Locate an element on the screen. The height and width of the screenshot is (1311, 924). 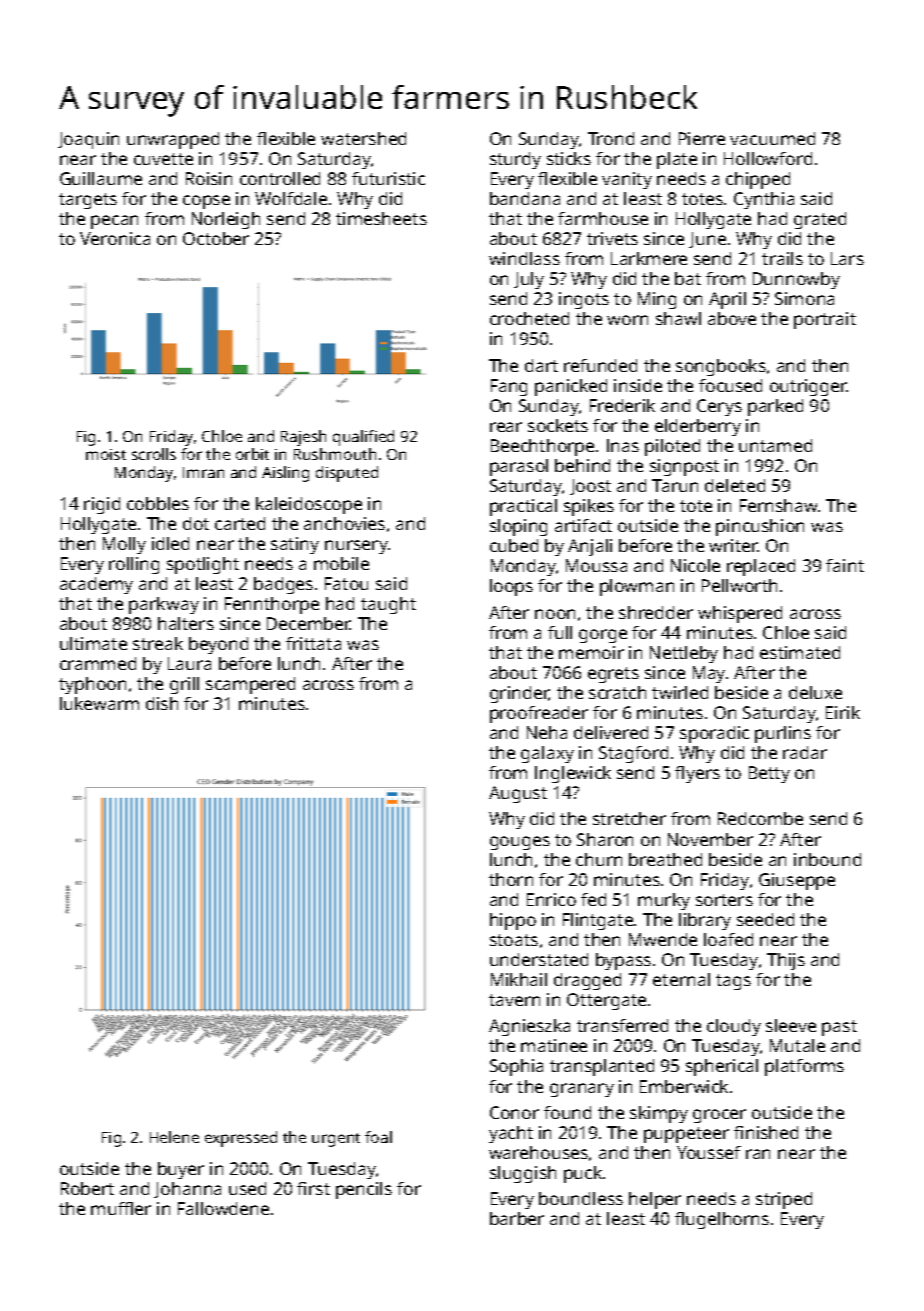
muffler is located at coordinates (121, 1208).
